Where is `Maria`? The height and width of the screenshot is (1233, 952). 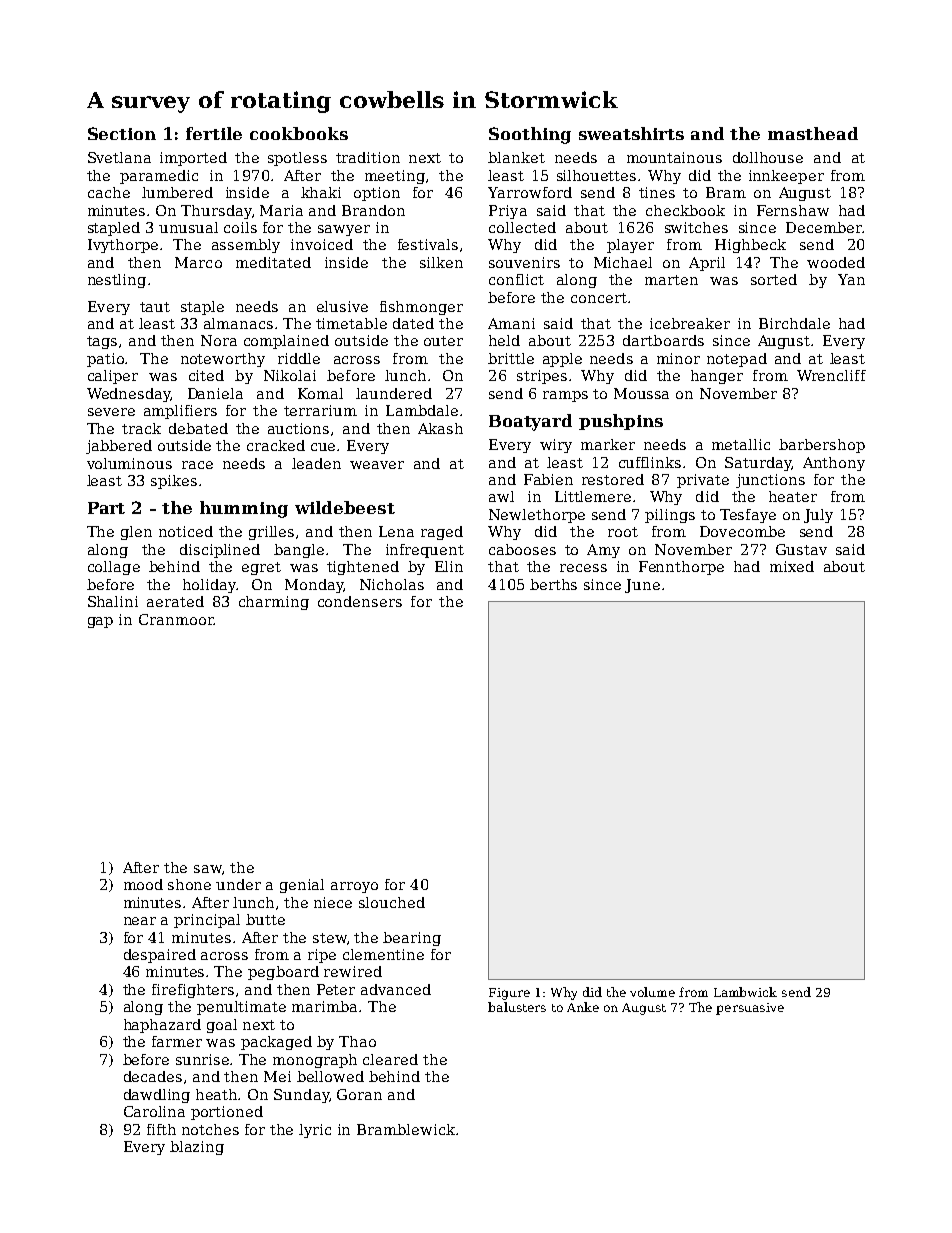 Maria is located at coordinates (281, 210).
